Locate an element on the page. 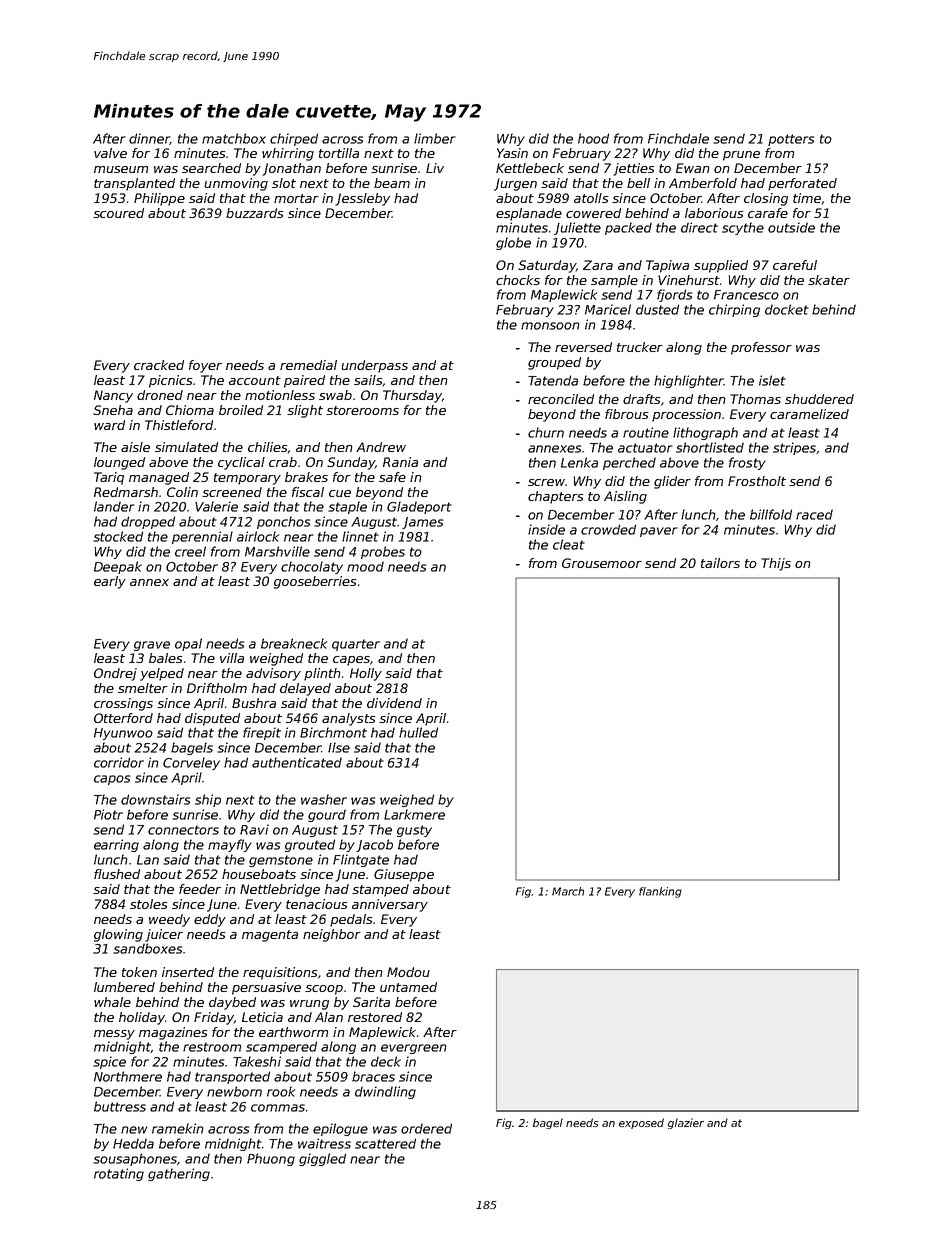 This page has width=952, height=1233. dinner is located at coordinates (149, 139).
